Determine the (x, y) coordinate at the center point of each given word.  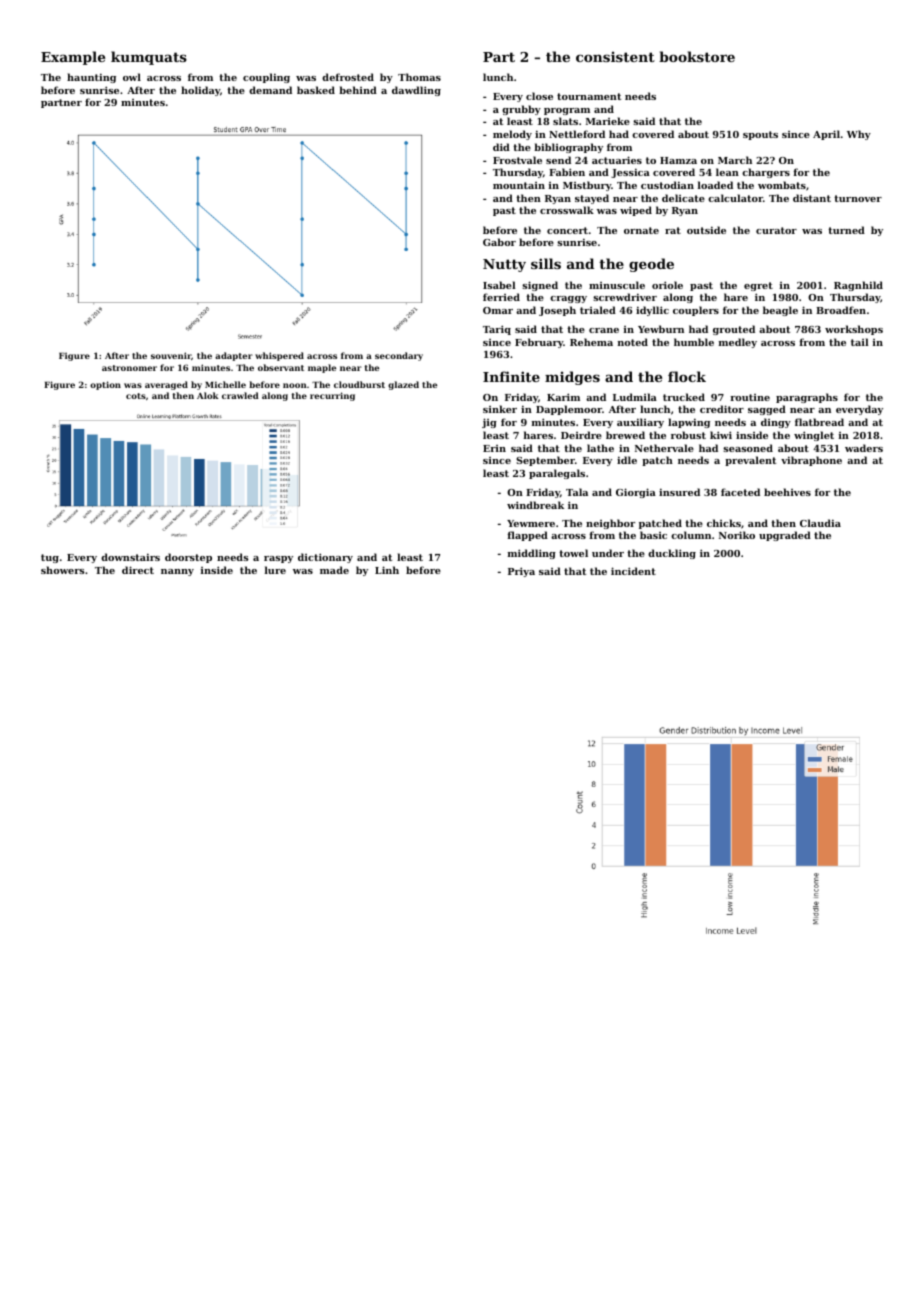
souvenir (171, 355)
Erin (494, 448)
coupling (266, 78)
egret (758, 286)
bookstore (697, 56)
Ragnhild (858, 286)
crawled (240, 395)
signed (540, 286)
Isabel (499, 285)
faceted (740, 492)
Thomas (419, 77)
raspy (278, 559)
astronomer (129, 368)
